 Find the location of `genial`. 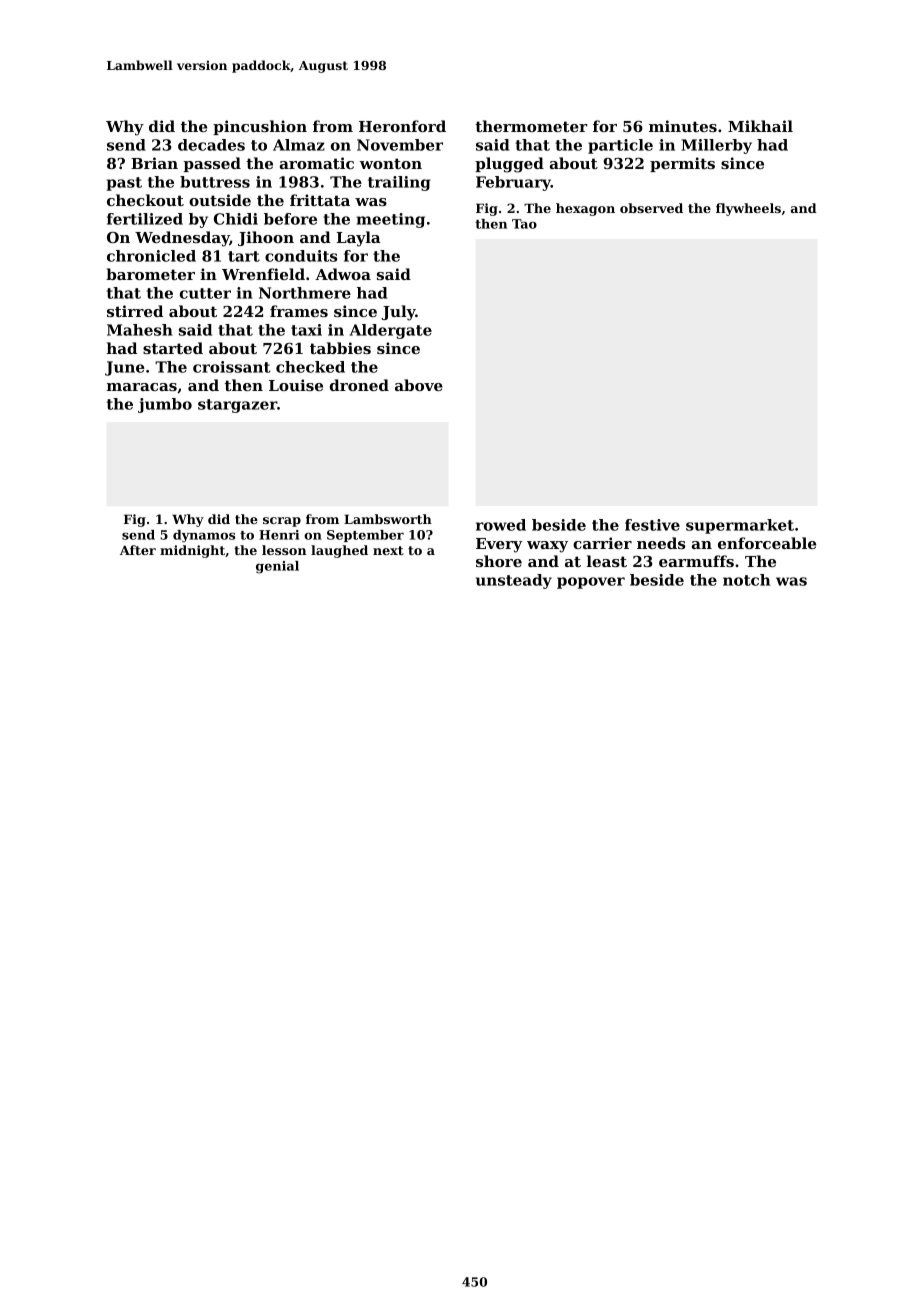

genial is located at coordinates (277, 567).
